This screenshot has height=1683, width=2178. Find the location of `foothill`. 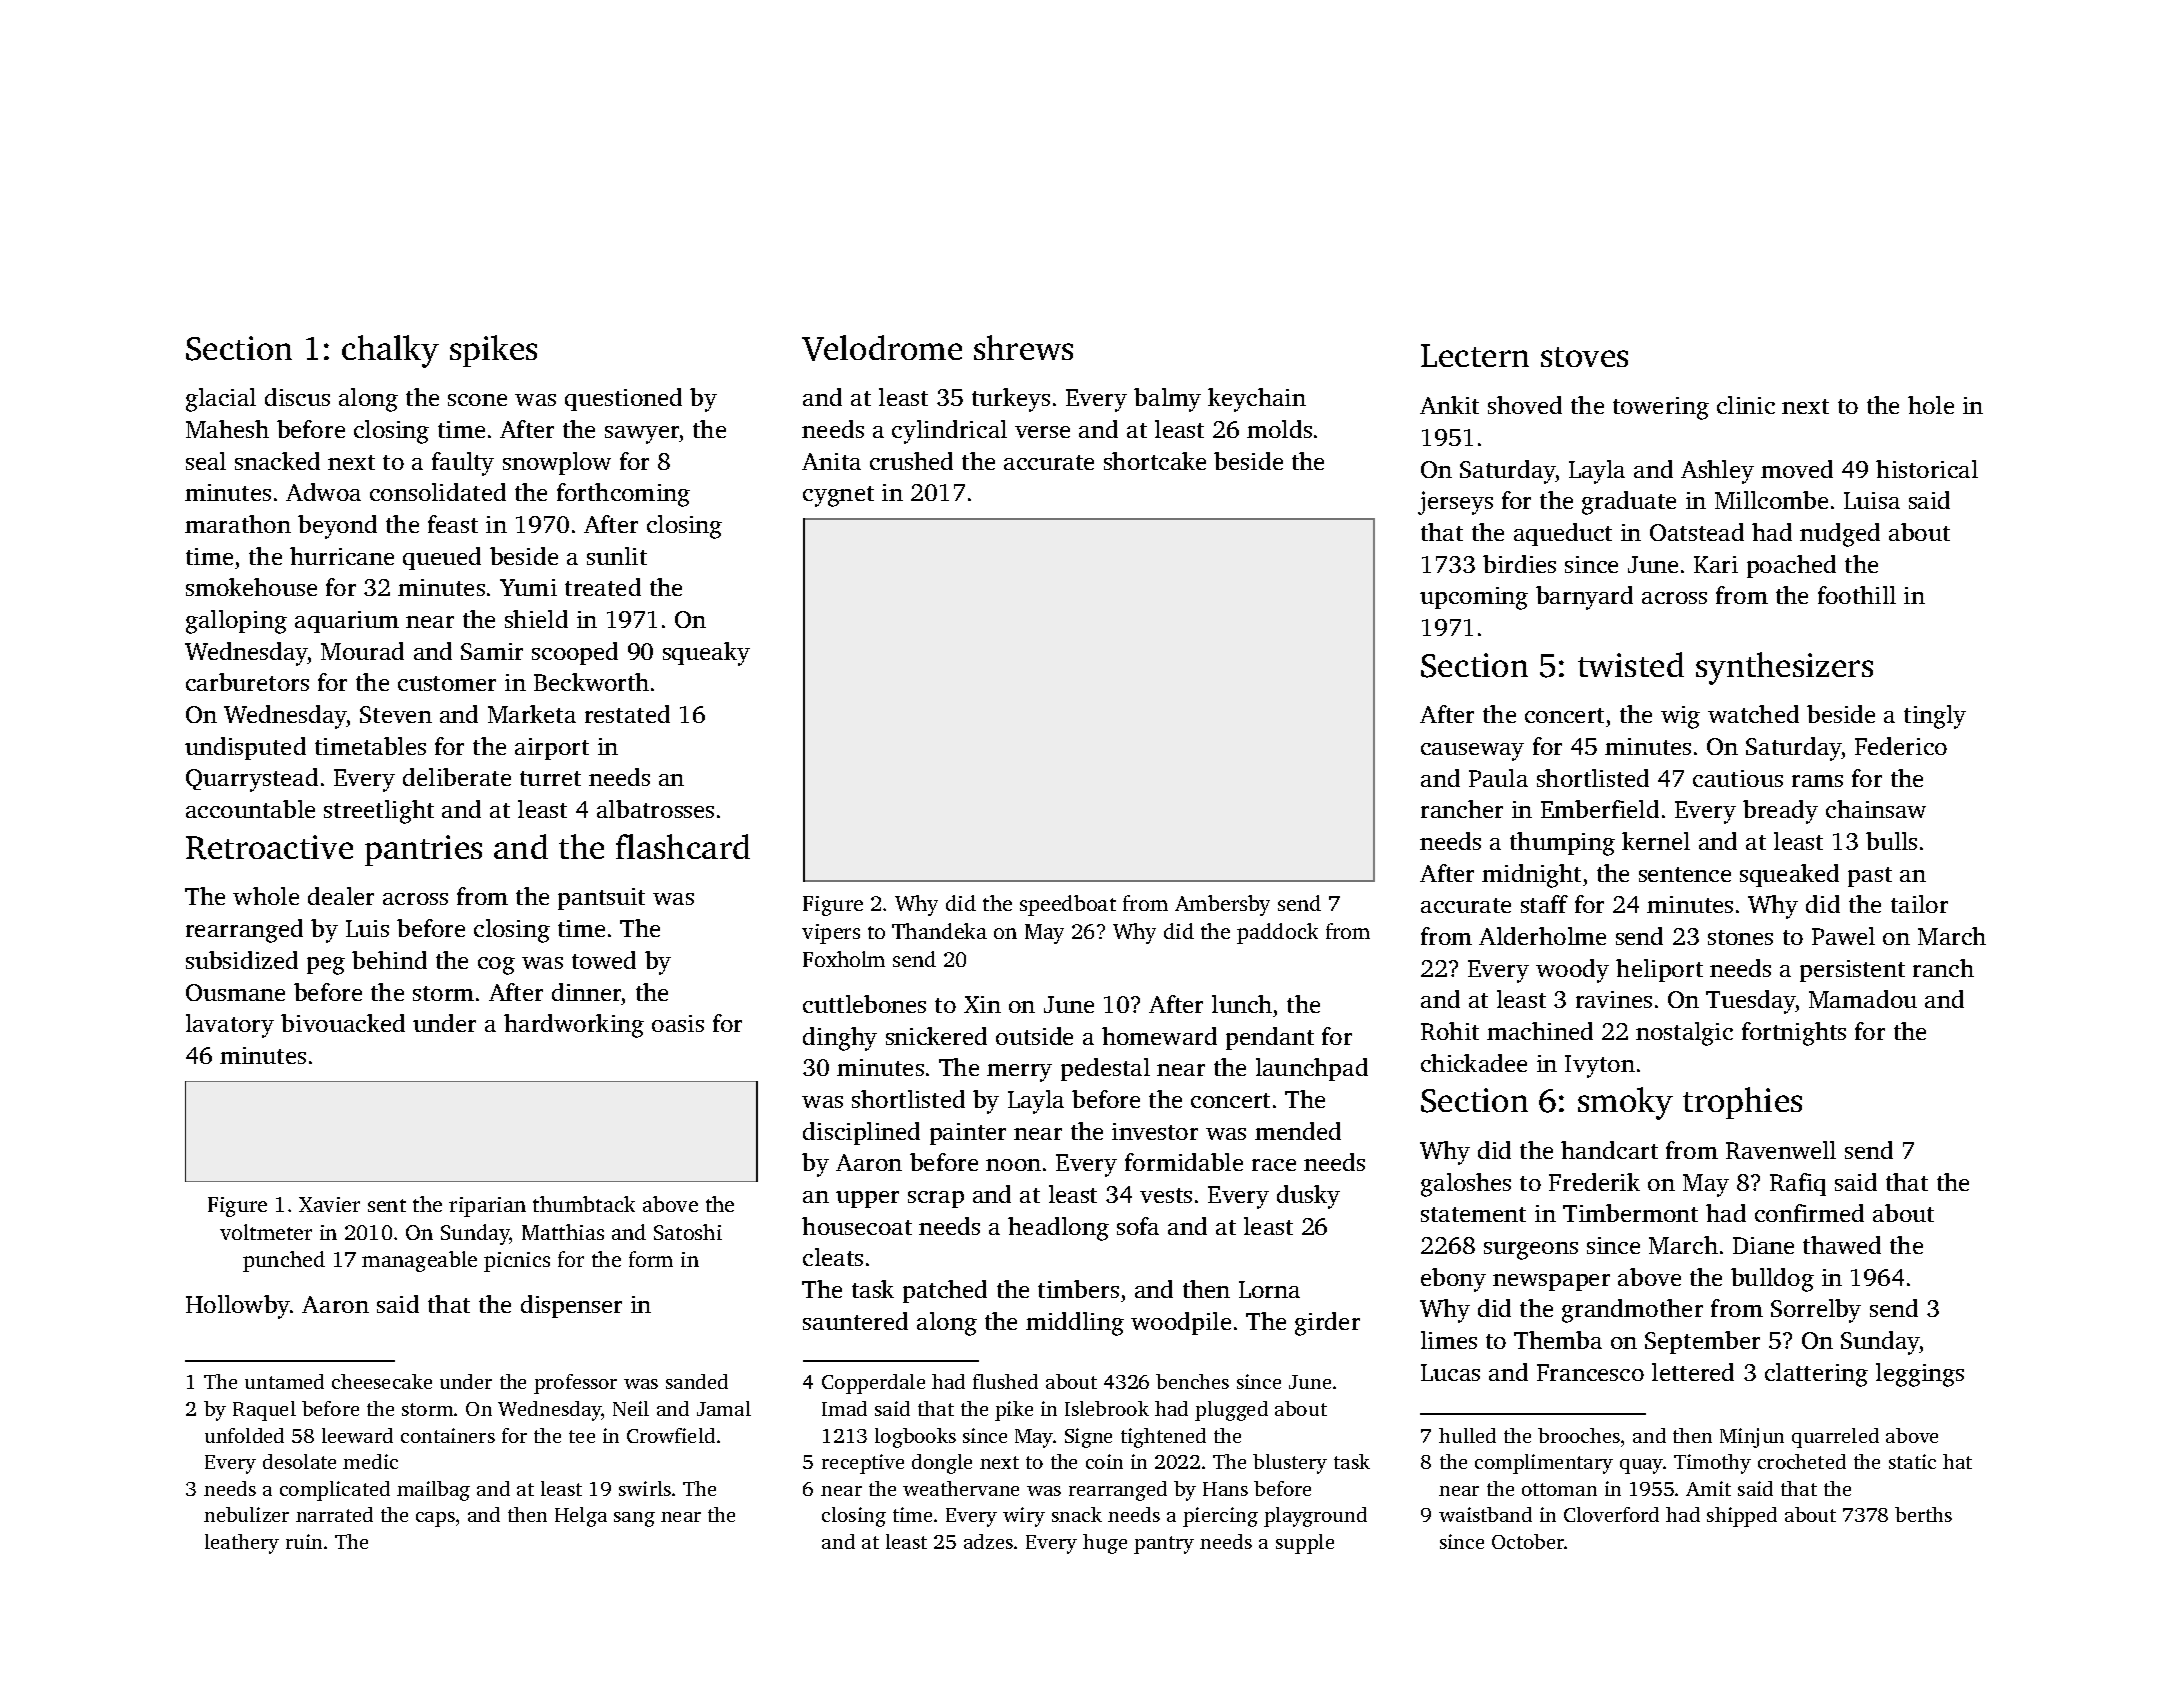

foothill is located at coordinates (1857, 595).
